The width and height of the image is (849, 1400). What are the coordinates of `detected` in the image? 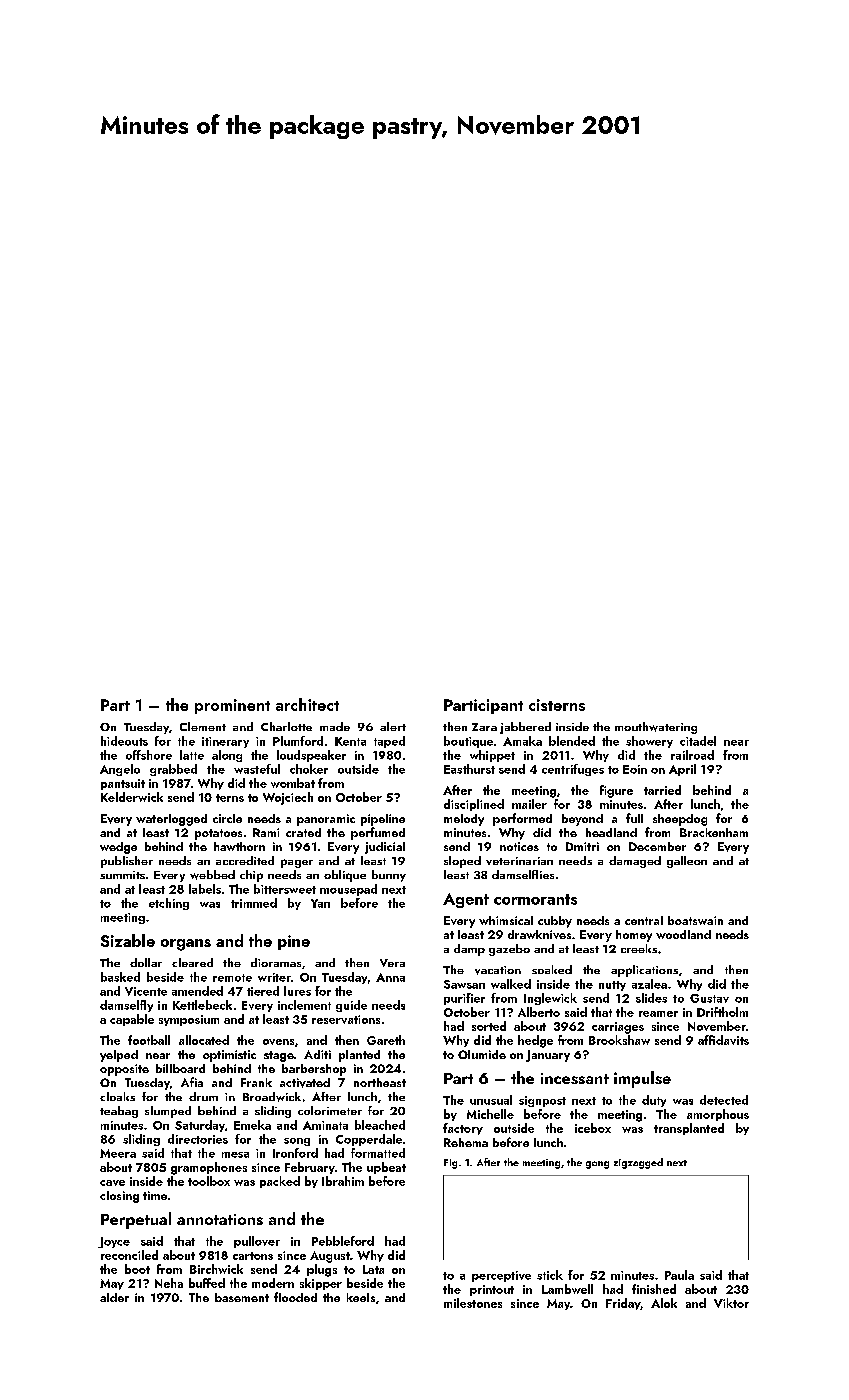 It's located at (724, 1100).
